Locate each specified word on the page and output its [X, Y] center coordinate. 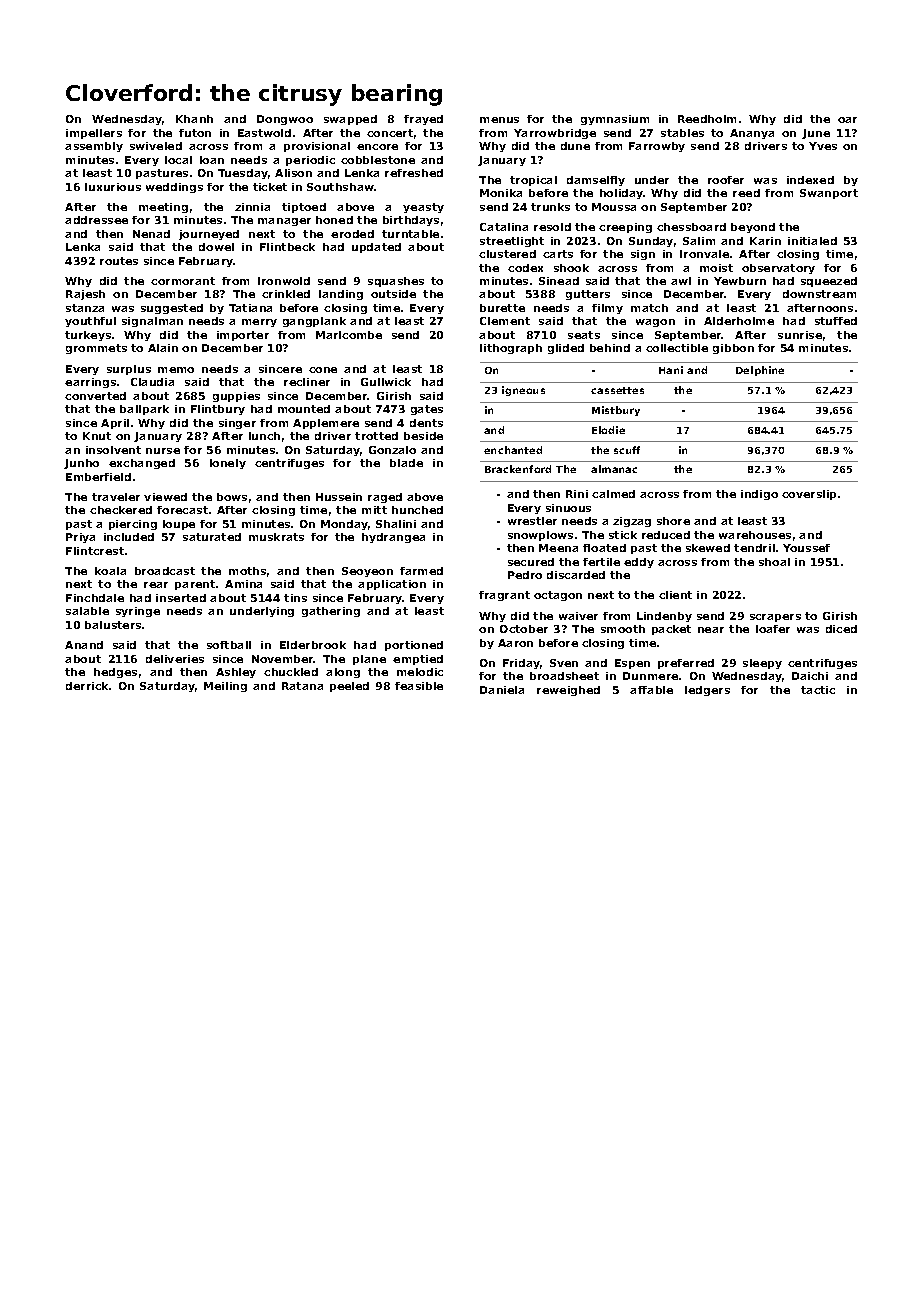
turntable [410, 234]
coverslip [809, 495]
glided [566, 349]
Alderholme [739, 321]
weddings [174, 188]
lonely [228, 464]
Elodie [608, 430]
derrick [88, 686]
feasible [419, 686]
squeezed [829, 282]
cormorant [183, 281]
